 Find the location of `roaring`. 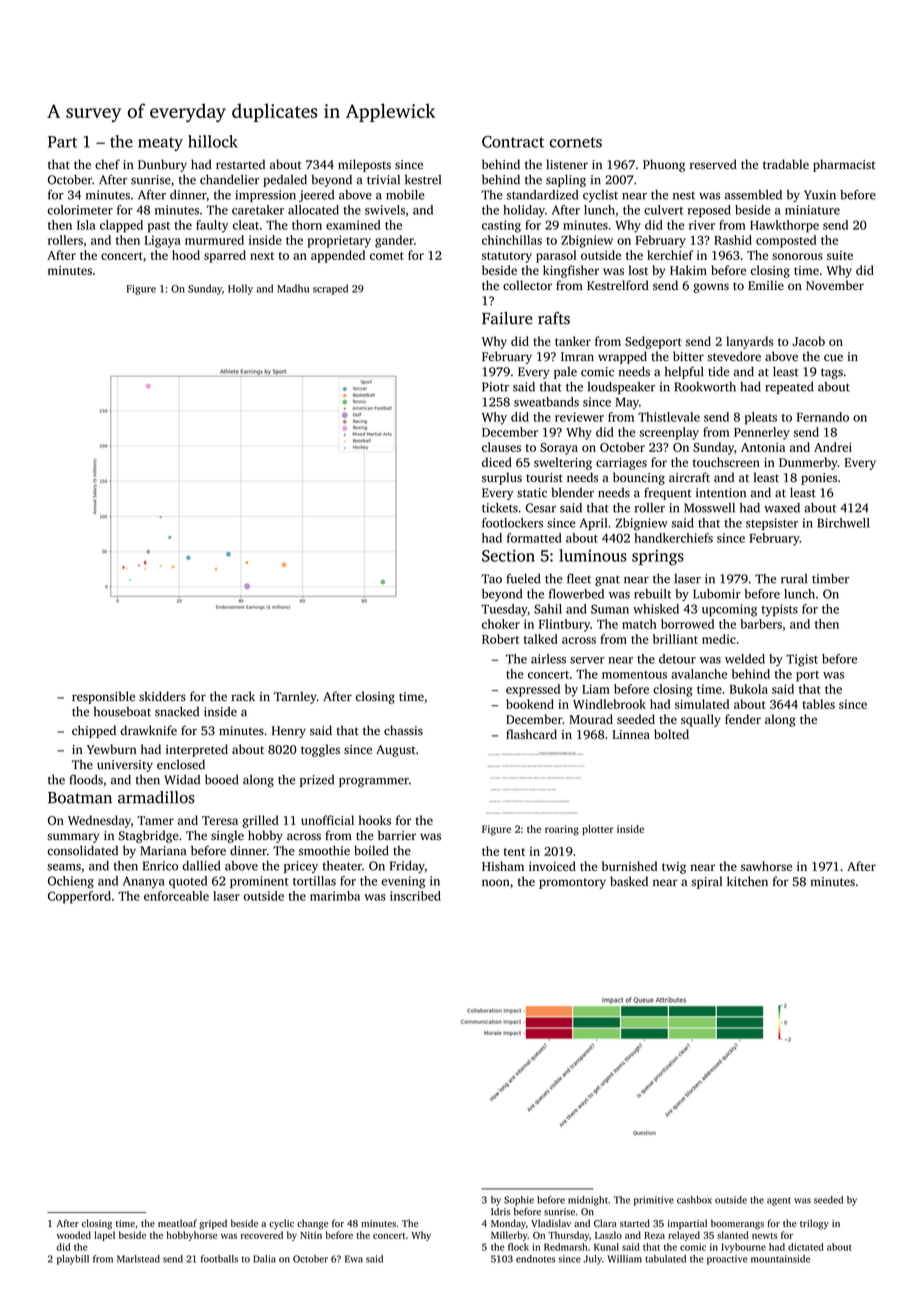

roaring is located at coordinates (562, 830).
